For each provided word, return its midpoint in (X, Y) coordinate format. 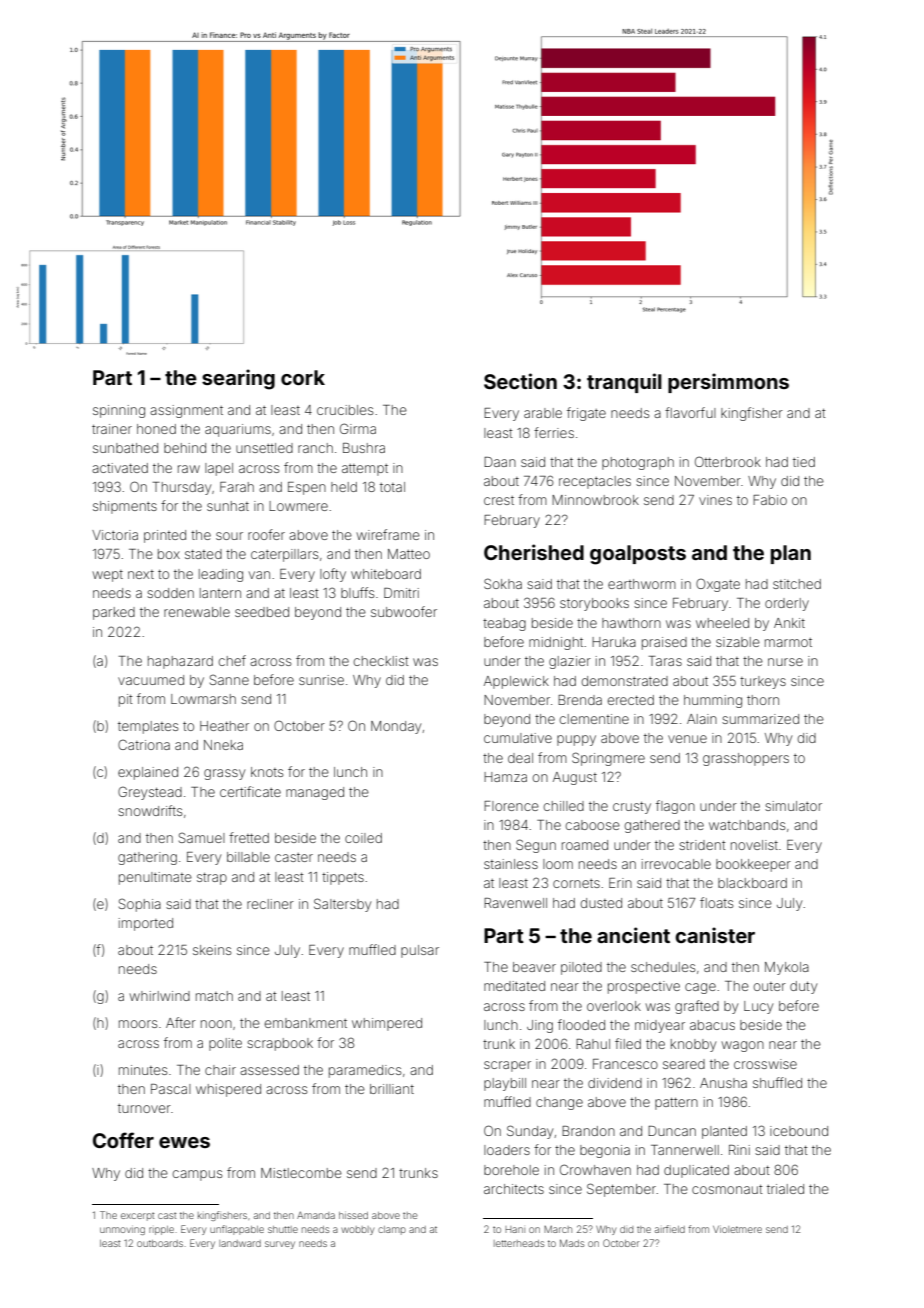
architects (514, 1189)
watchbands (747, 825)
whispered (228, 1090)
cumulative (518, 738)
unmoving (122, 1231)
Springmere (608, 759)
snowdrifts (150, 810)
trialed (785, 1189)
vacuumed (151, 680)
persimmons (728, 383)
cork (303, 377)
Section (520, 381)
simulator (793, 806)
